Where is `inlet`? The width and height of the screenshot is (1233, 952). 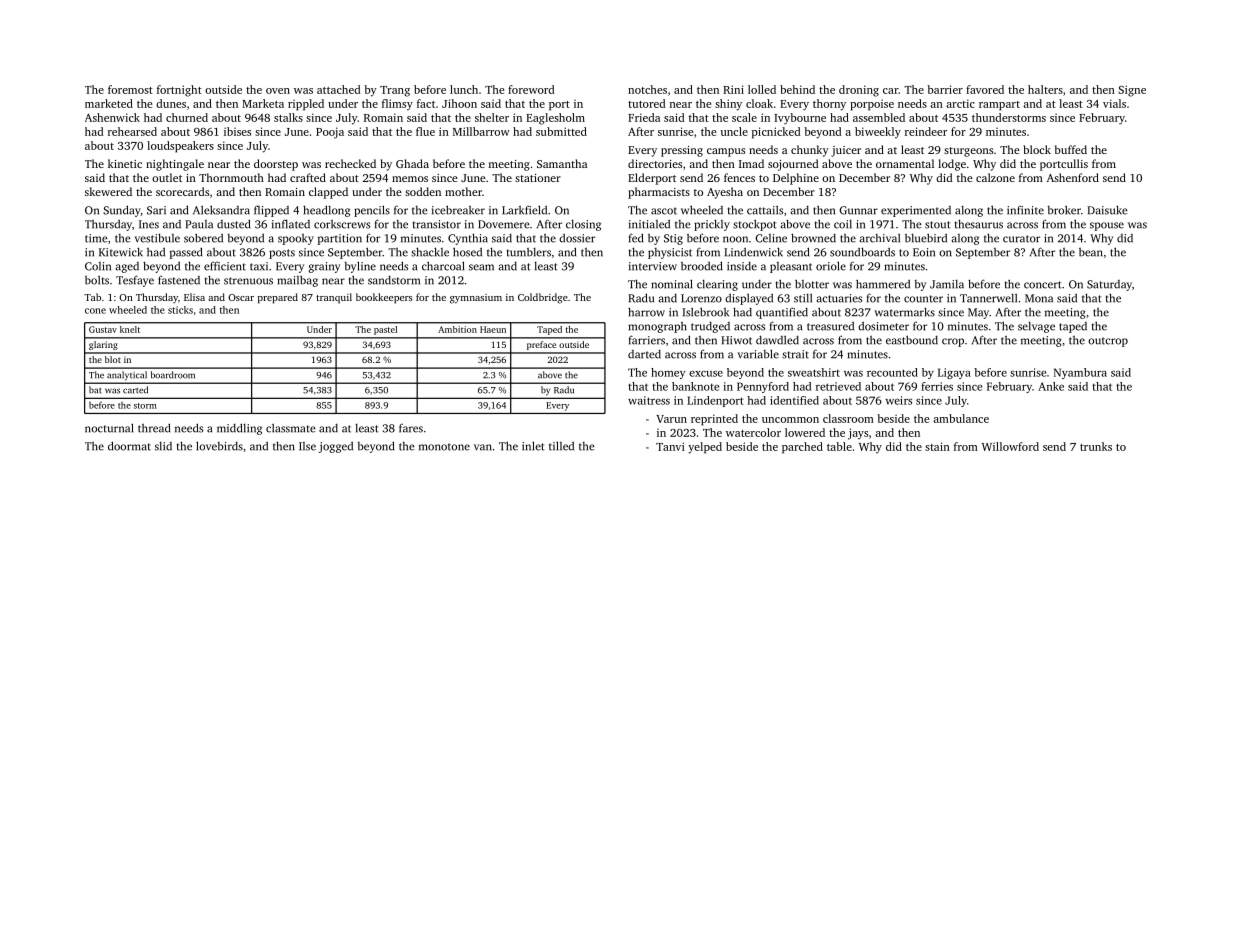
inlet is located at coordinates (533, 446).
